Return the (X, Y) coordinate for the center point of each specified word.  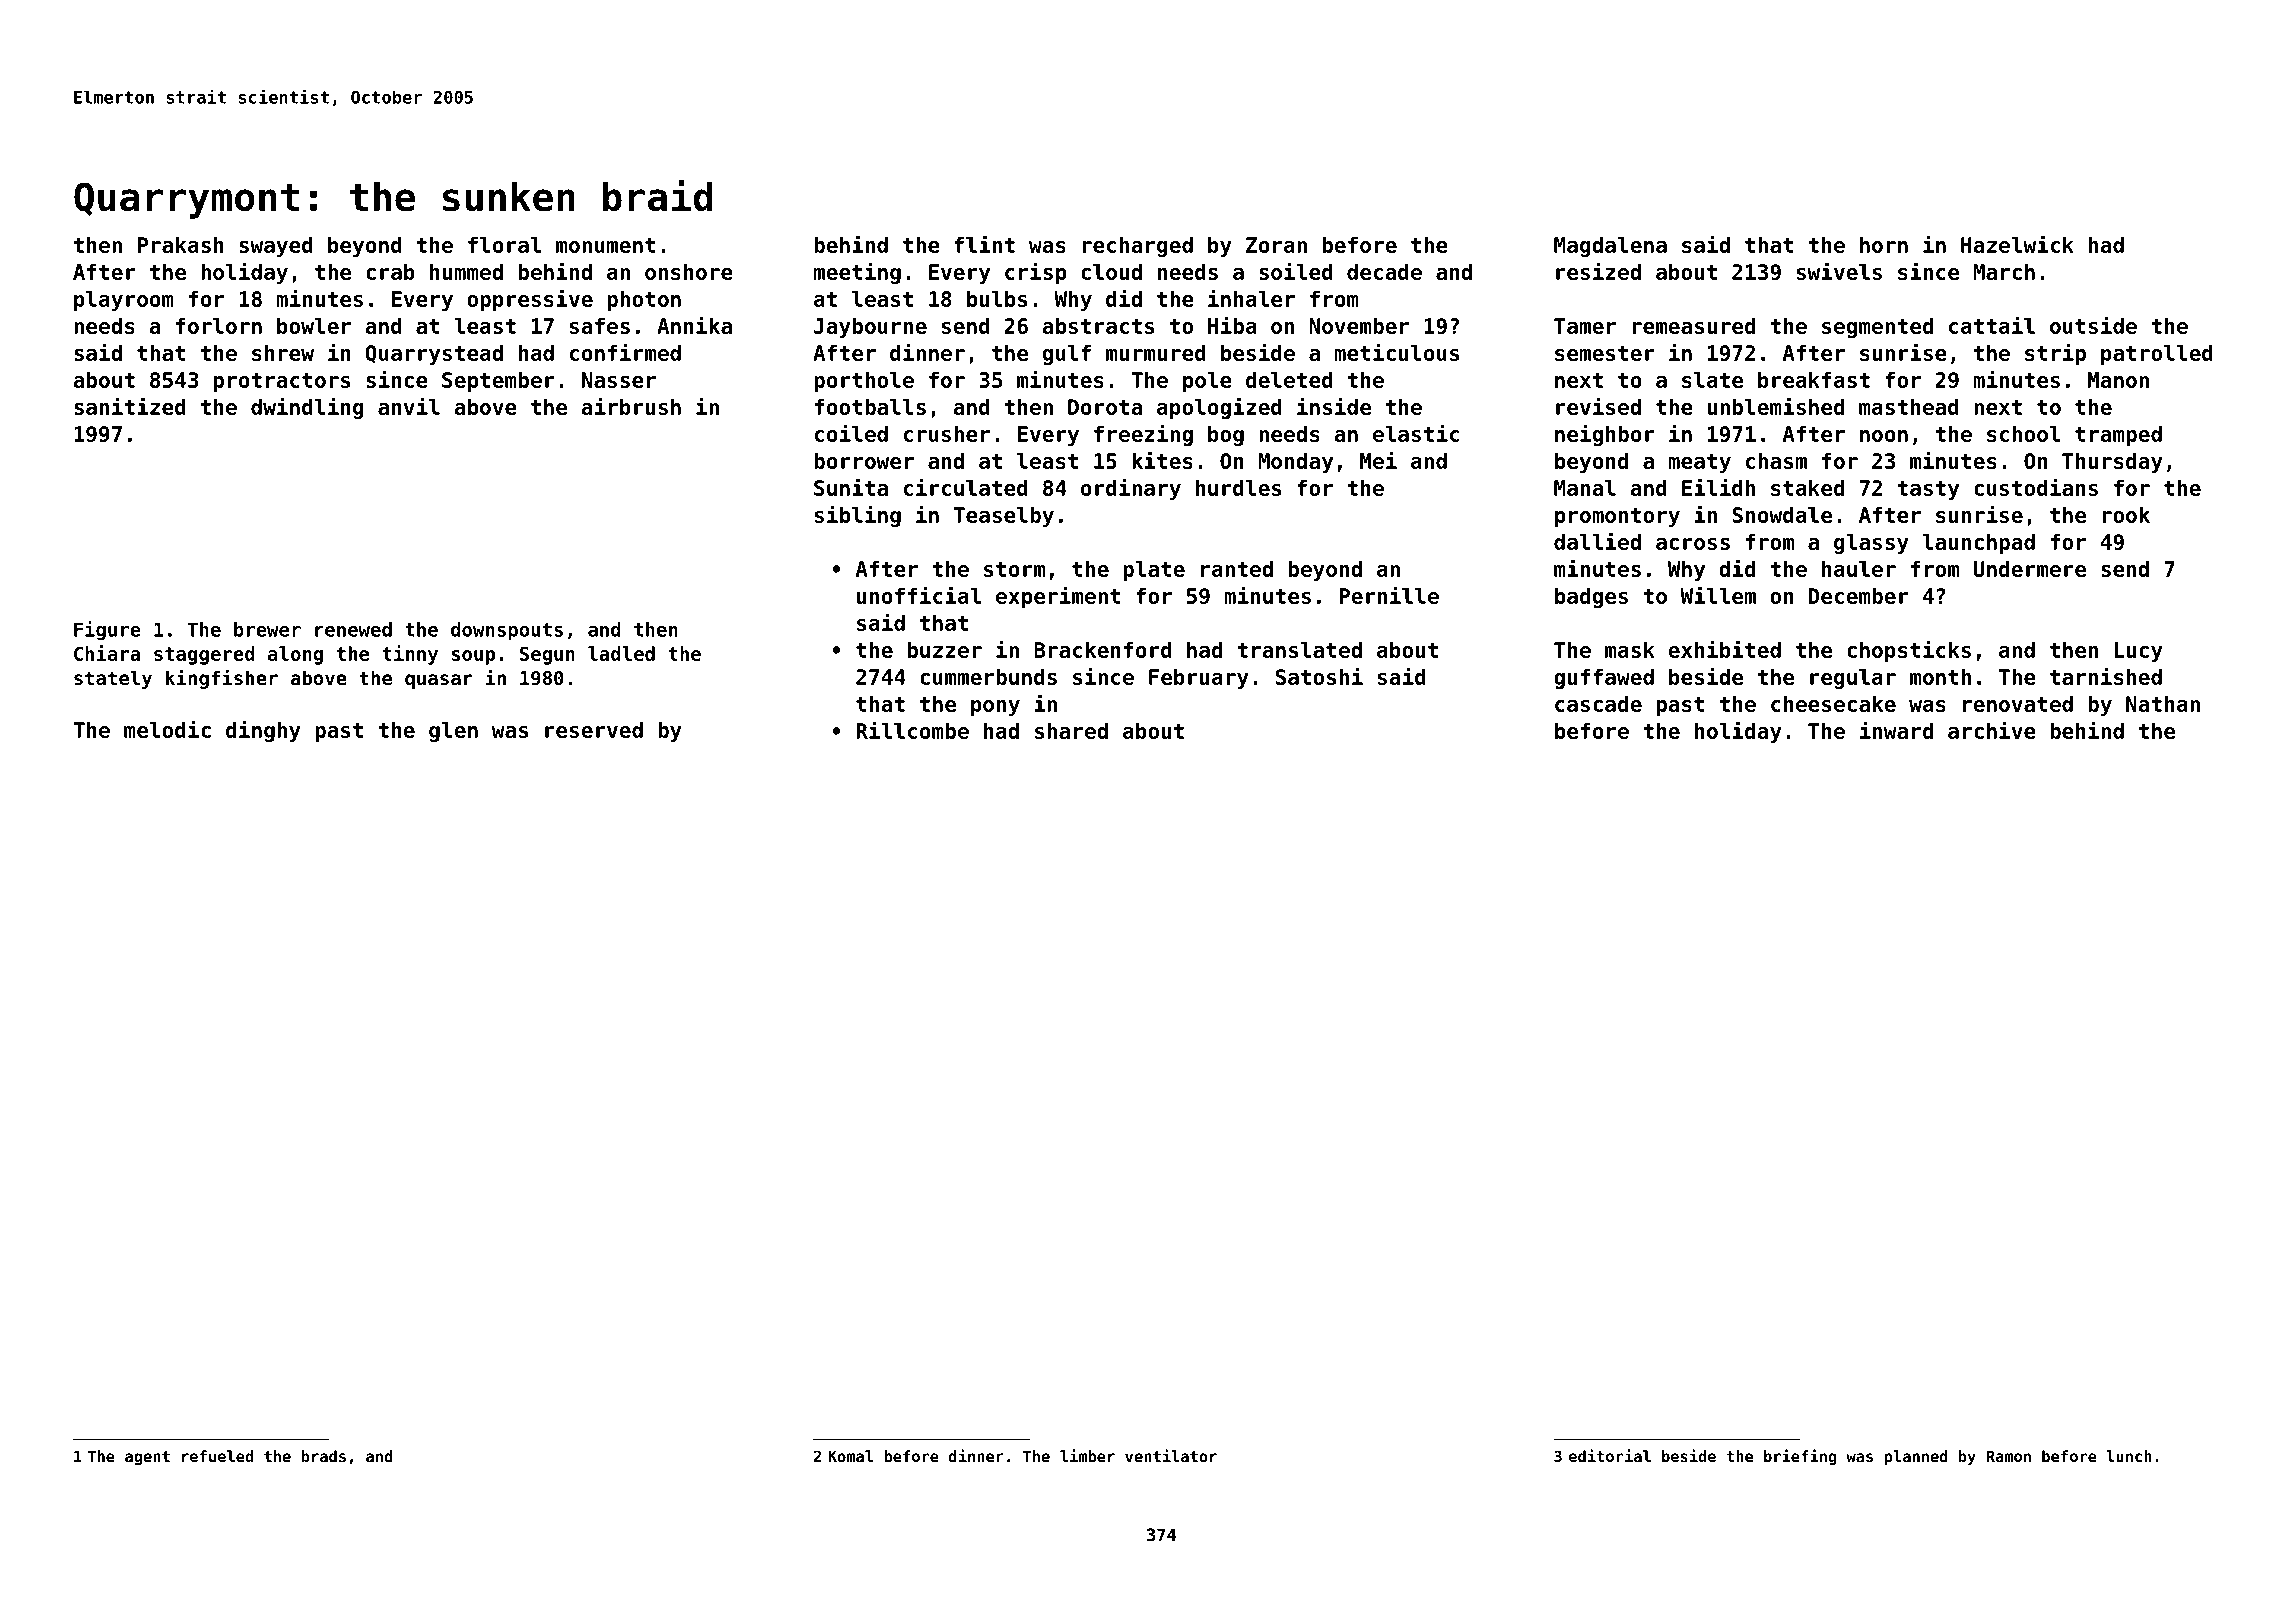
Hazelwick (2017, 244)
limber (1087, 1455)
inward (1896, 730)
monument (606, 245)
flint (984, 244)
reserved (594, 729)
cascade (1598, 703)
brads (324, 1456)
